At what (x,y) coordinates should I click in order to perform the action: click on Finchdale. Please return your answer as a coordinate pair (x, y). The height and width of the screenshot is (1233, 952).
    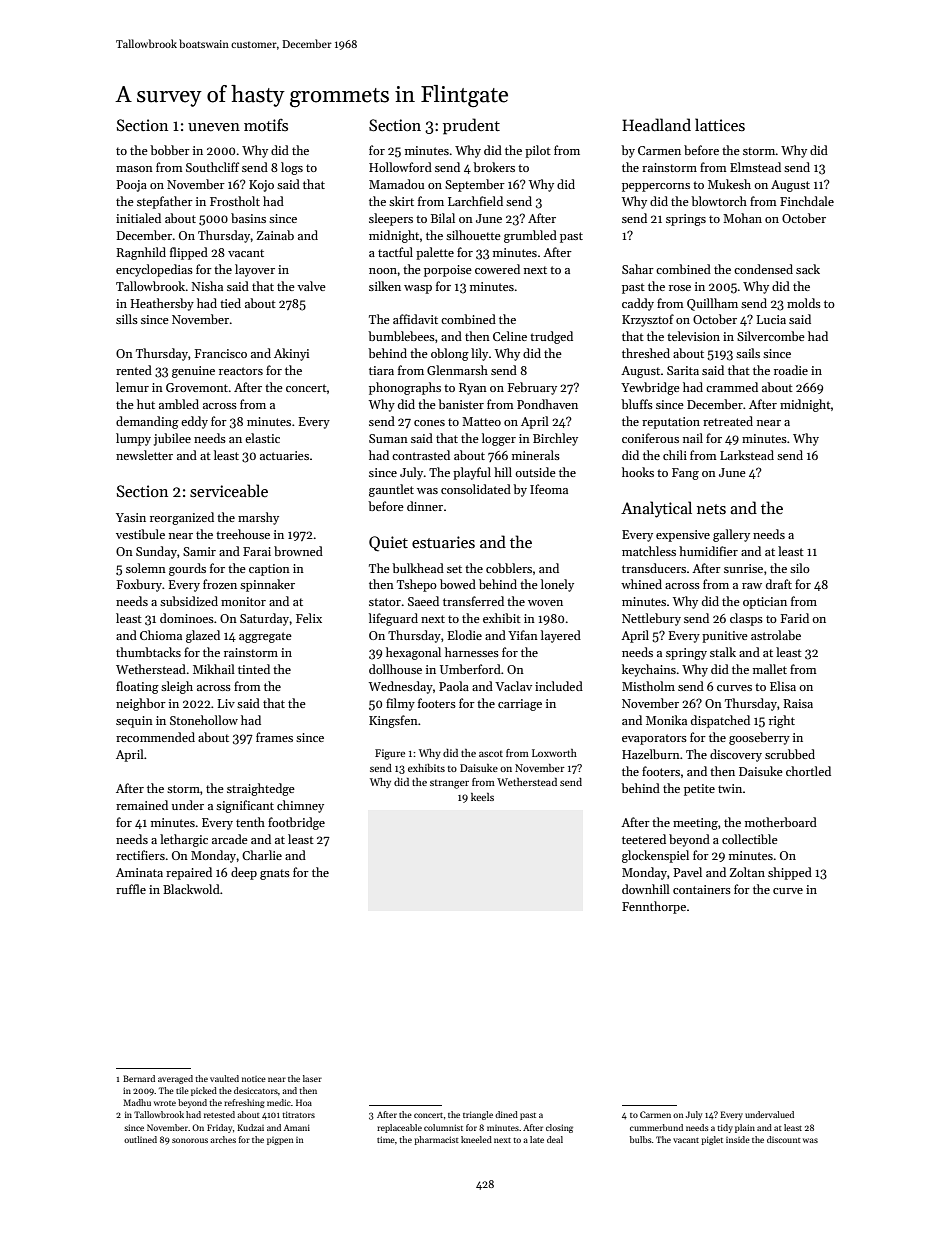
    Looking at the image, I should click on (807, 201).
